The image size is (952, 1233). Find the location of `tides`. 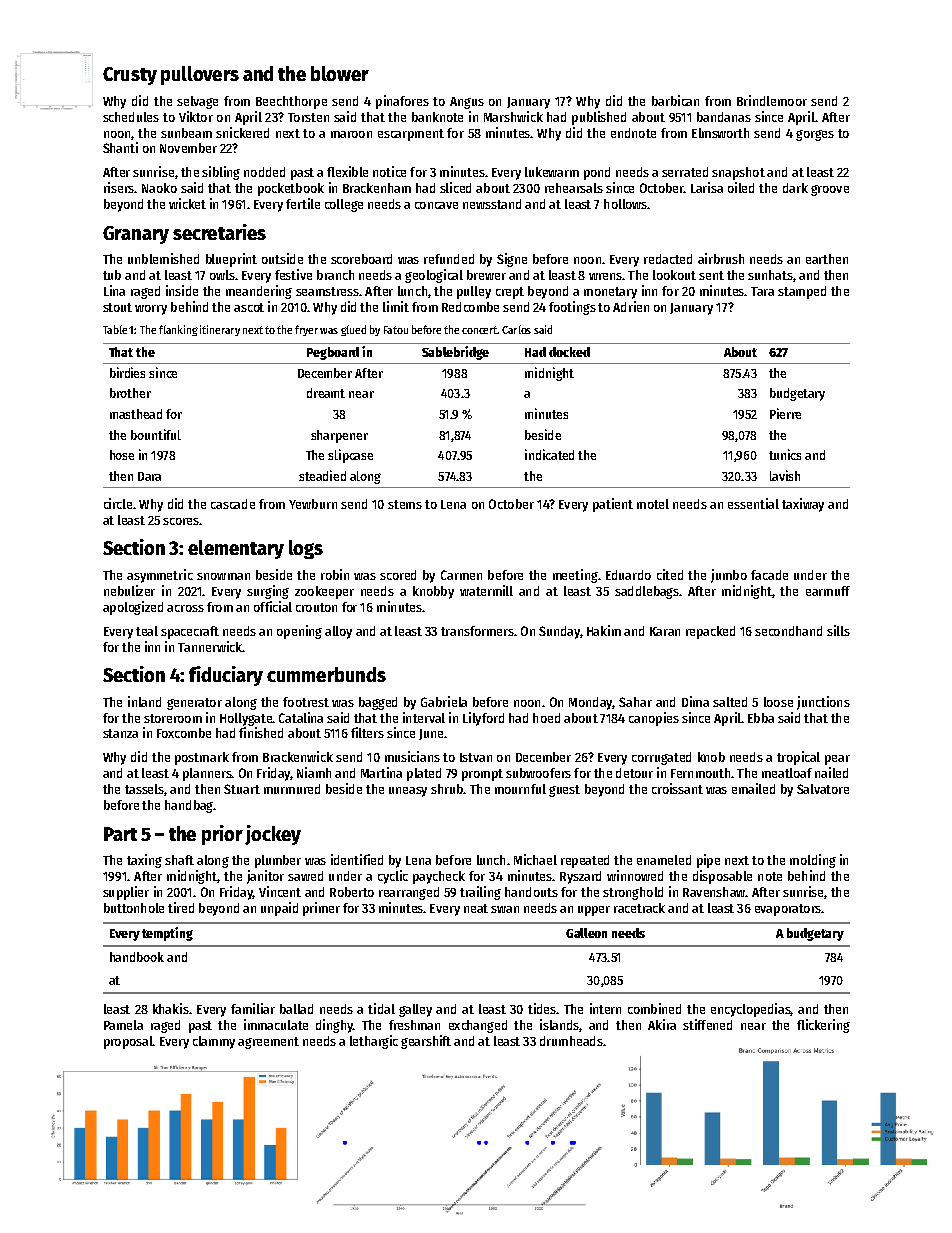

tides is located at coordinates (542, 1008).
